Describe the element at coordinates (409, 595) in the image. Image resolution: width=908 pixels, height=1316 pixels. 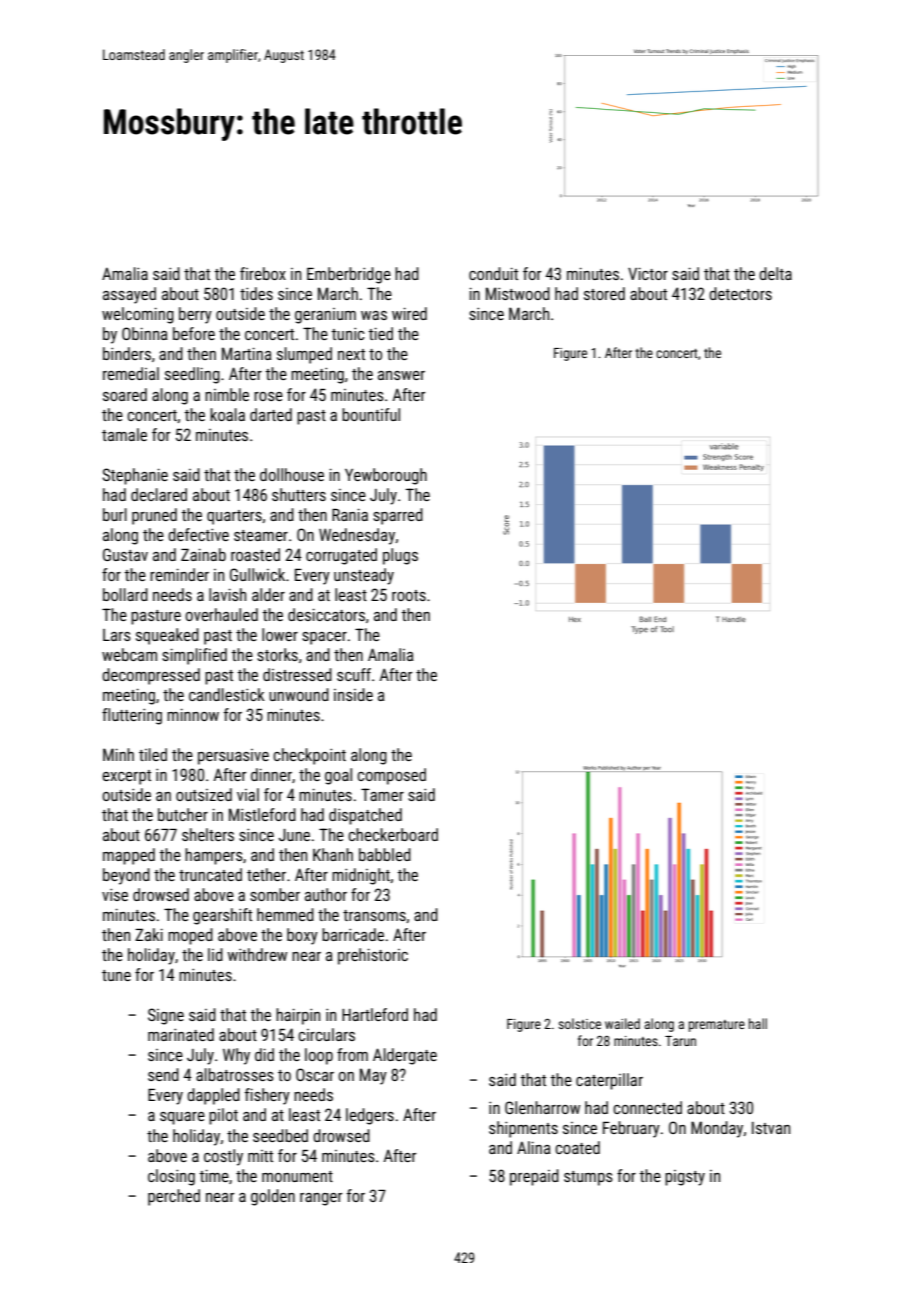
I see `roots` at that location.
